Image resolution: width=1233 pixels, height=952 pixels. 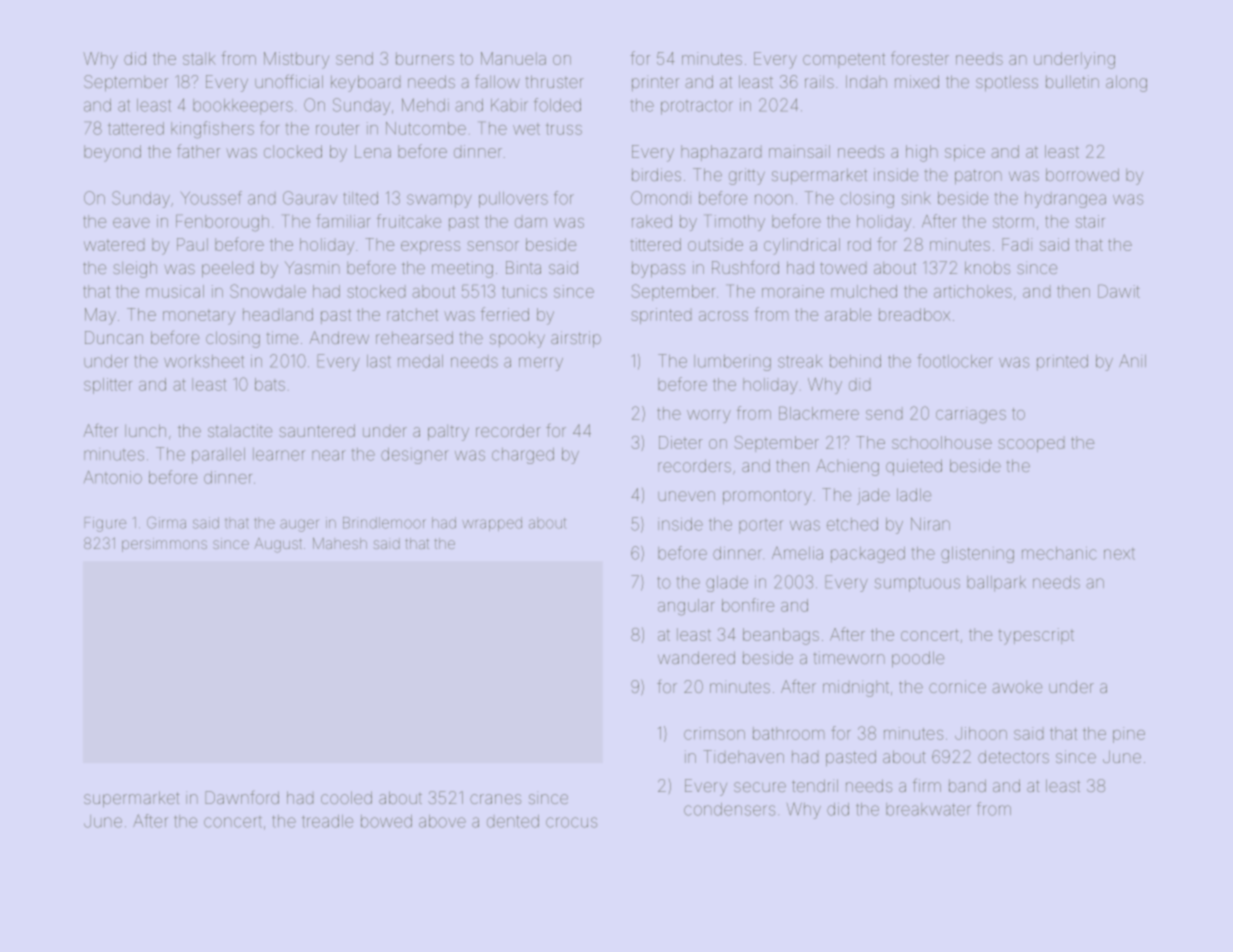 What do you see at coordinates (242, 797) in the screenshot?
I see `Dawnford` at bounding box center [242, 797].
